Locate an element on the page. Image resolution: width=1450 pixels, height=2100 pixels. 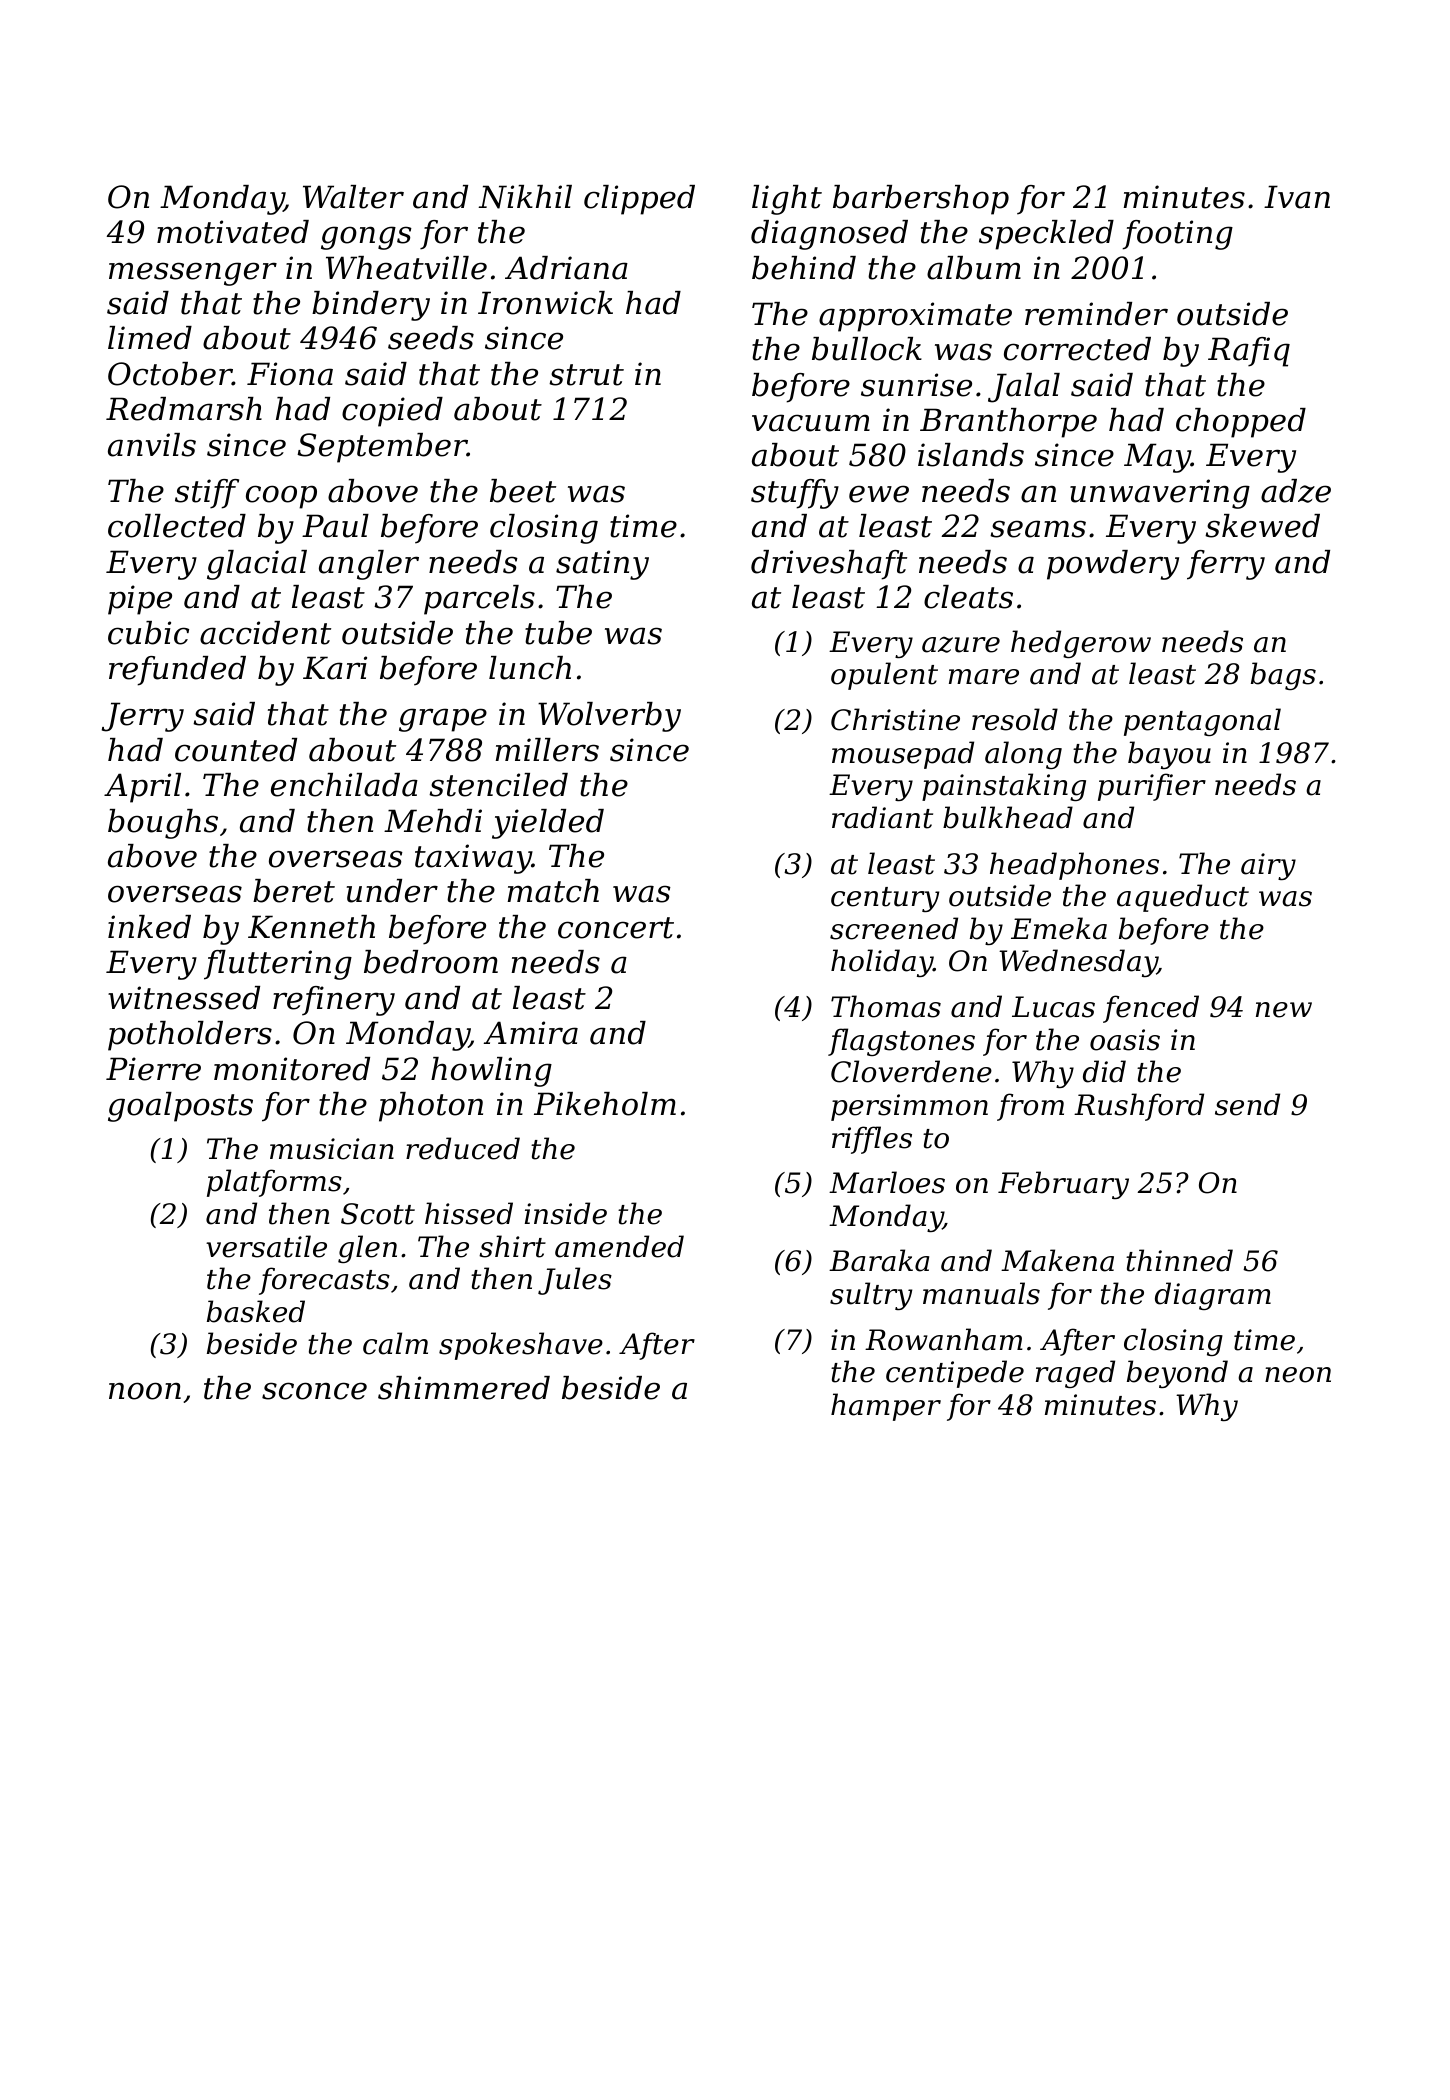
hamper is located at coordinates (886, 1407).
